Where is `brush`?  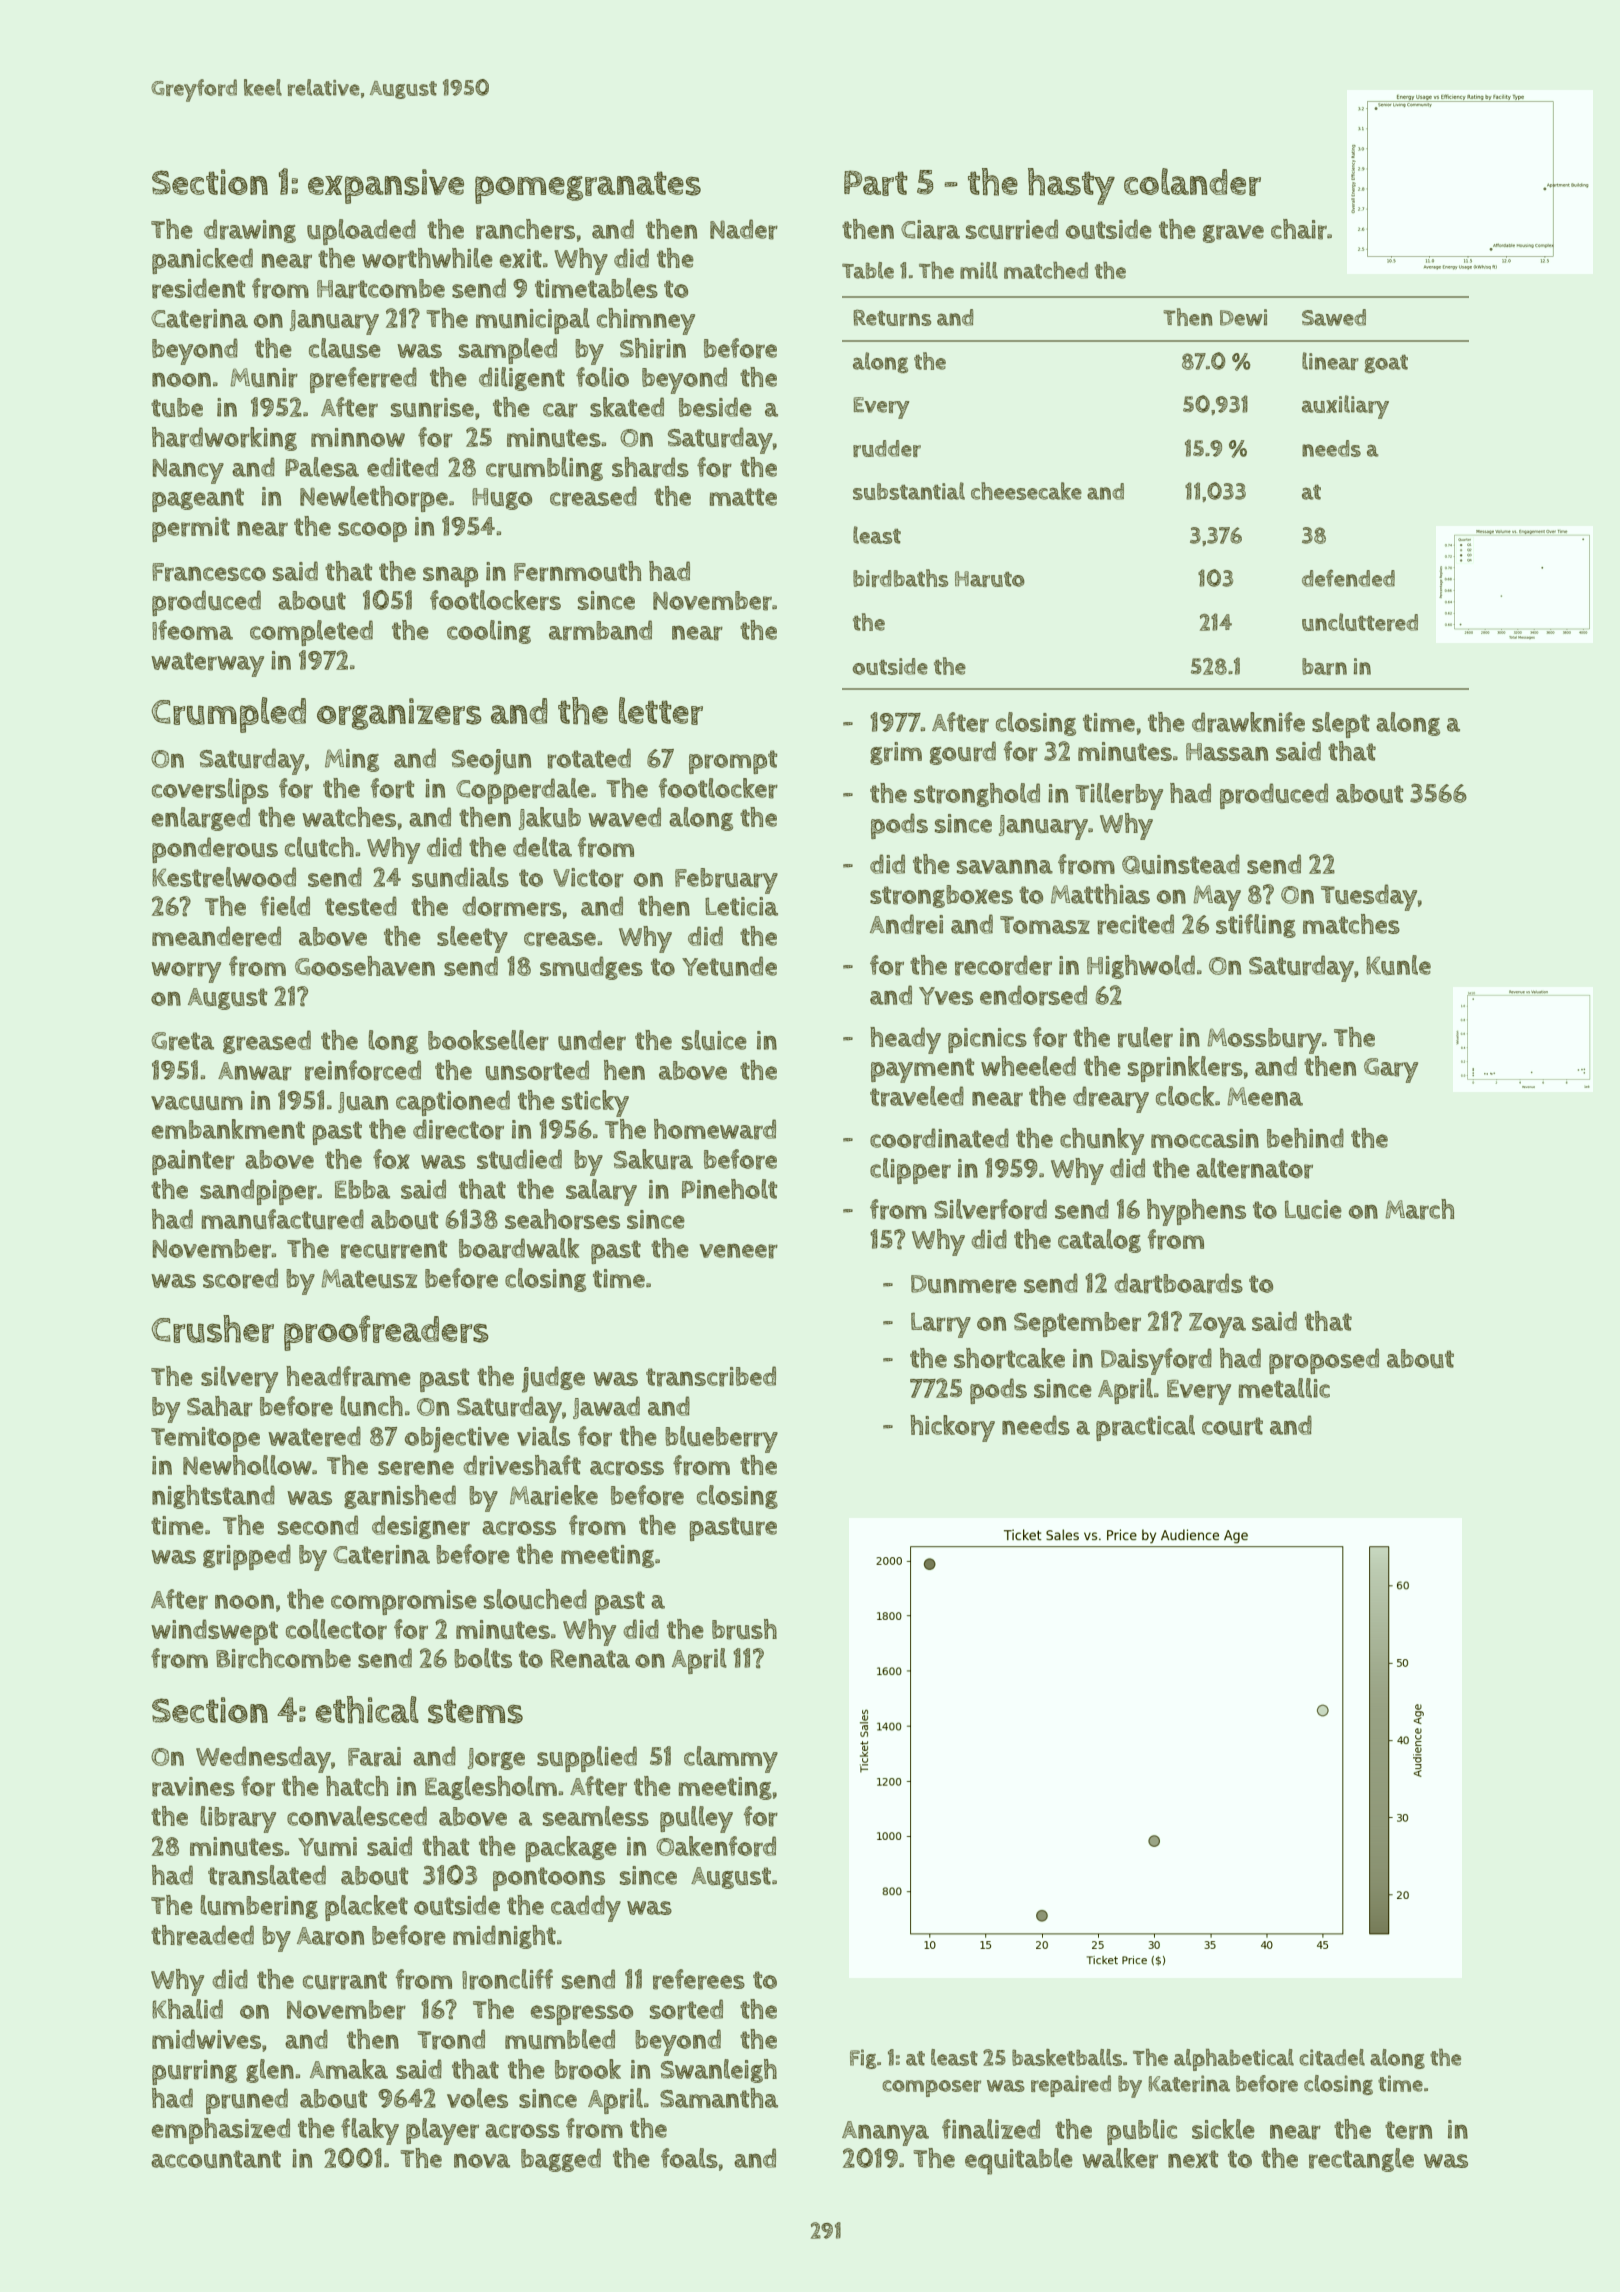 brush is located at coordinates (744, 1629).
